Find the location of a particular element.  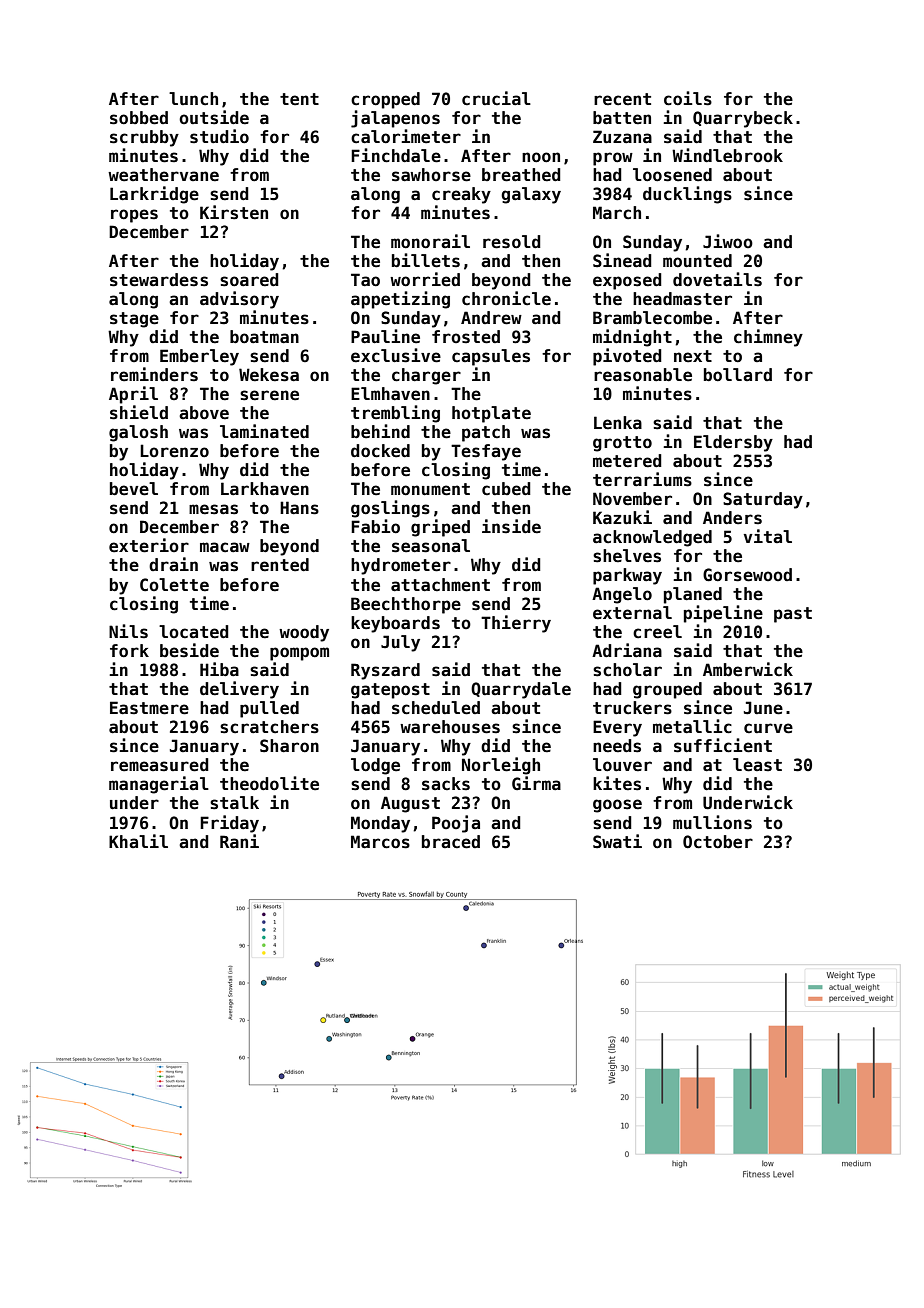

tent is located at coordinates (299, 99).
